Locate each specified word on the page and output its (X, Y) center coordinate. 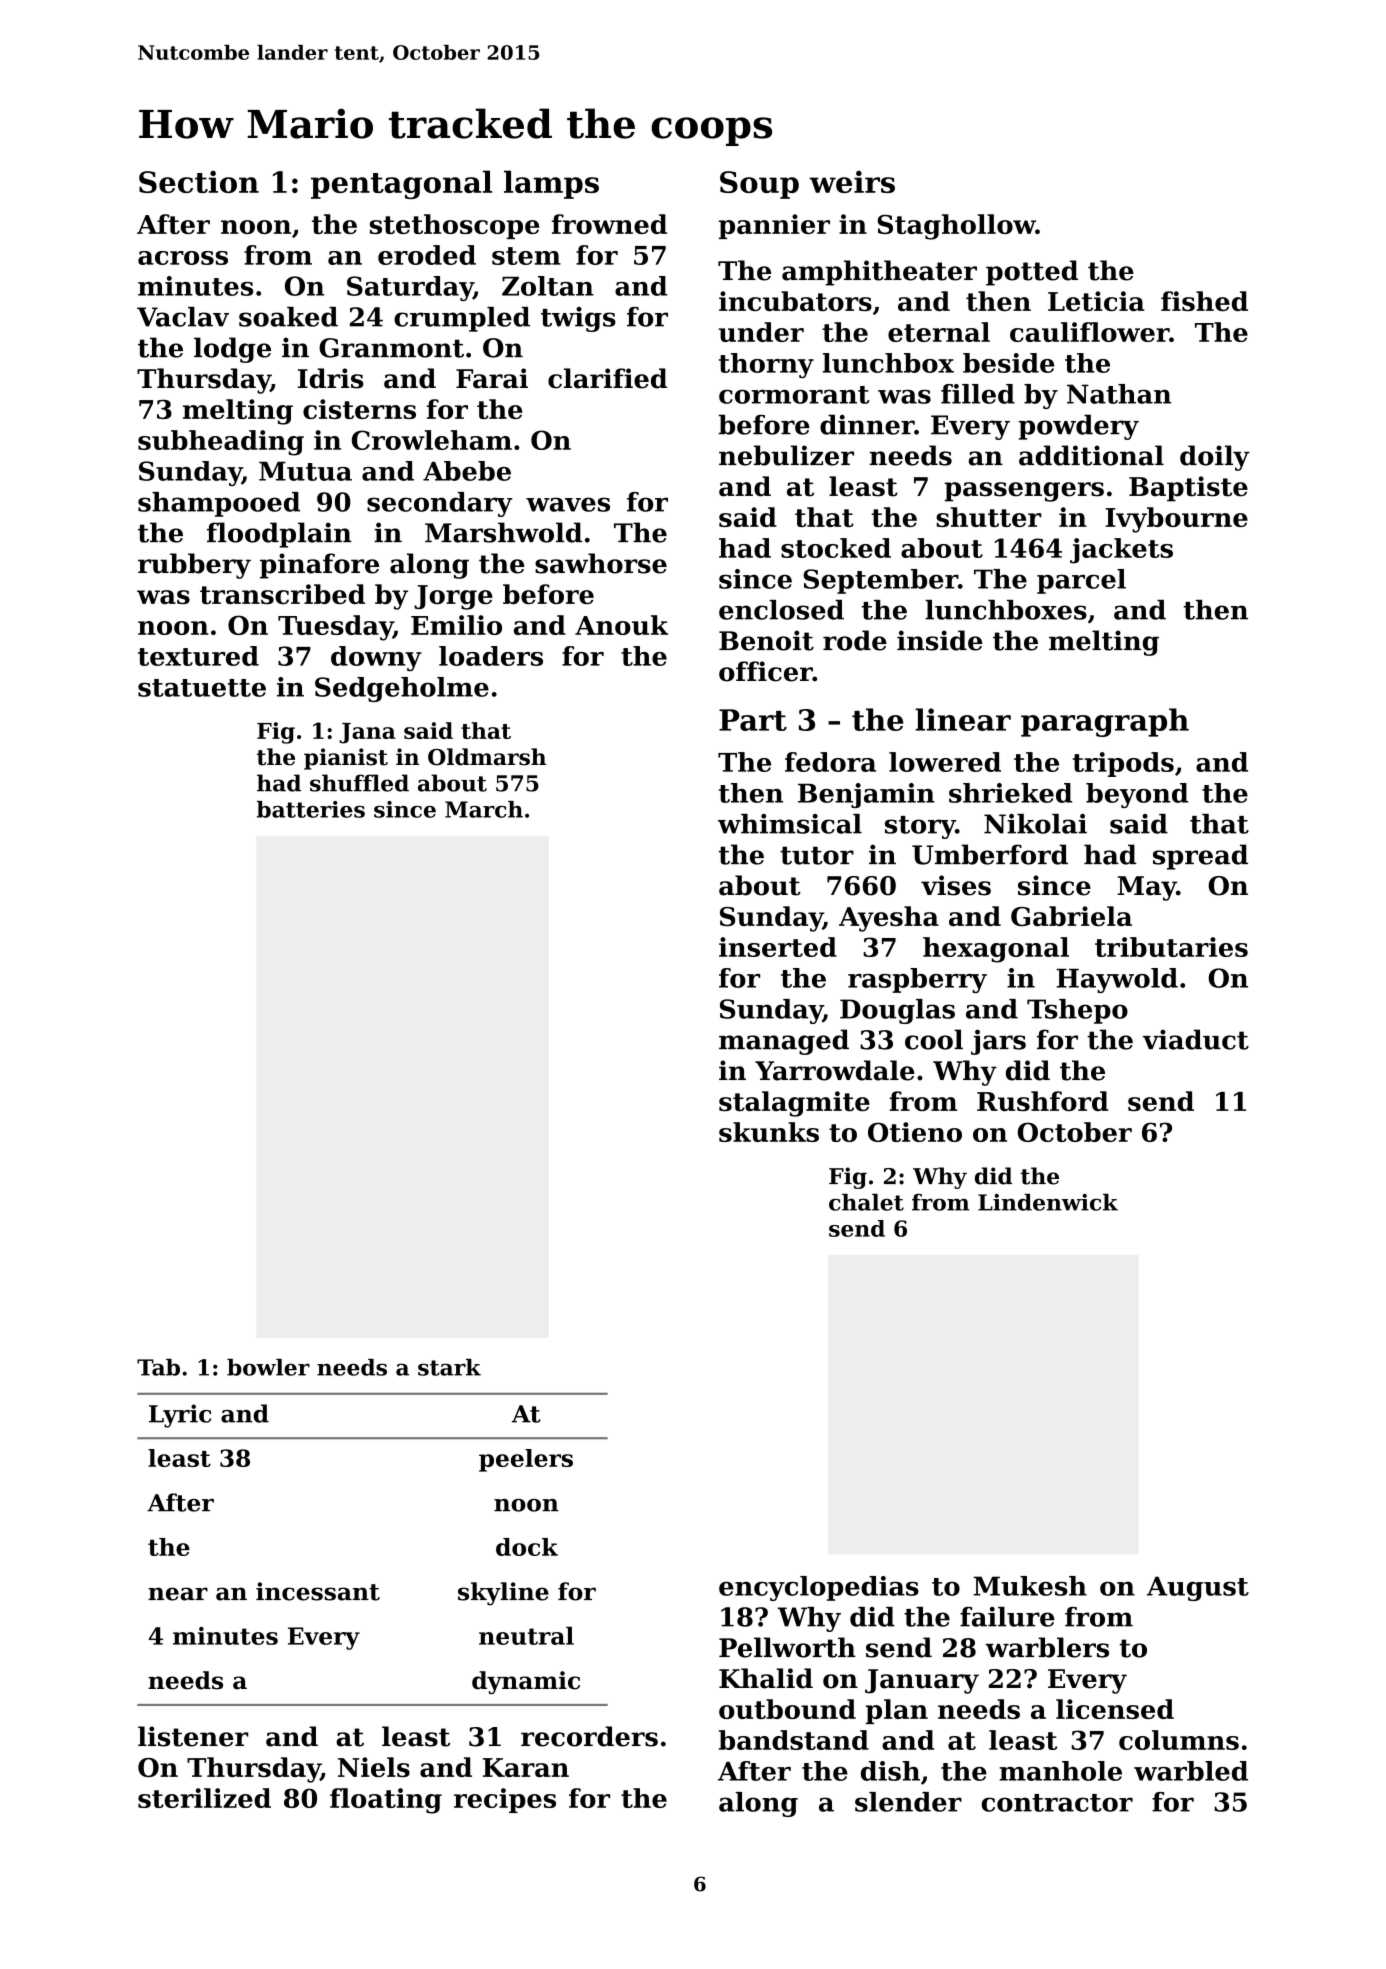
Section (199, 181)
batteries (311, 809)
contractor (1057, 1803)
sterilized (204, 1798)
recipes (505, 1800)
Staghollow (957, 227)
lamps (551, 184)
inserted (778, 947)
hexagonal (996, 950)
